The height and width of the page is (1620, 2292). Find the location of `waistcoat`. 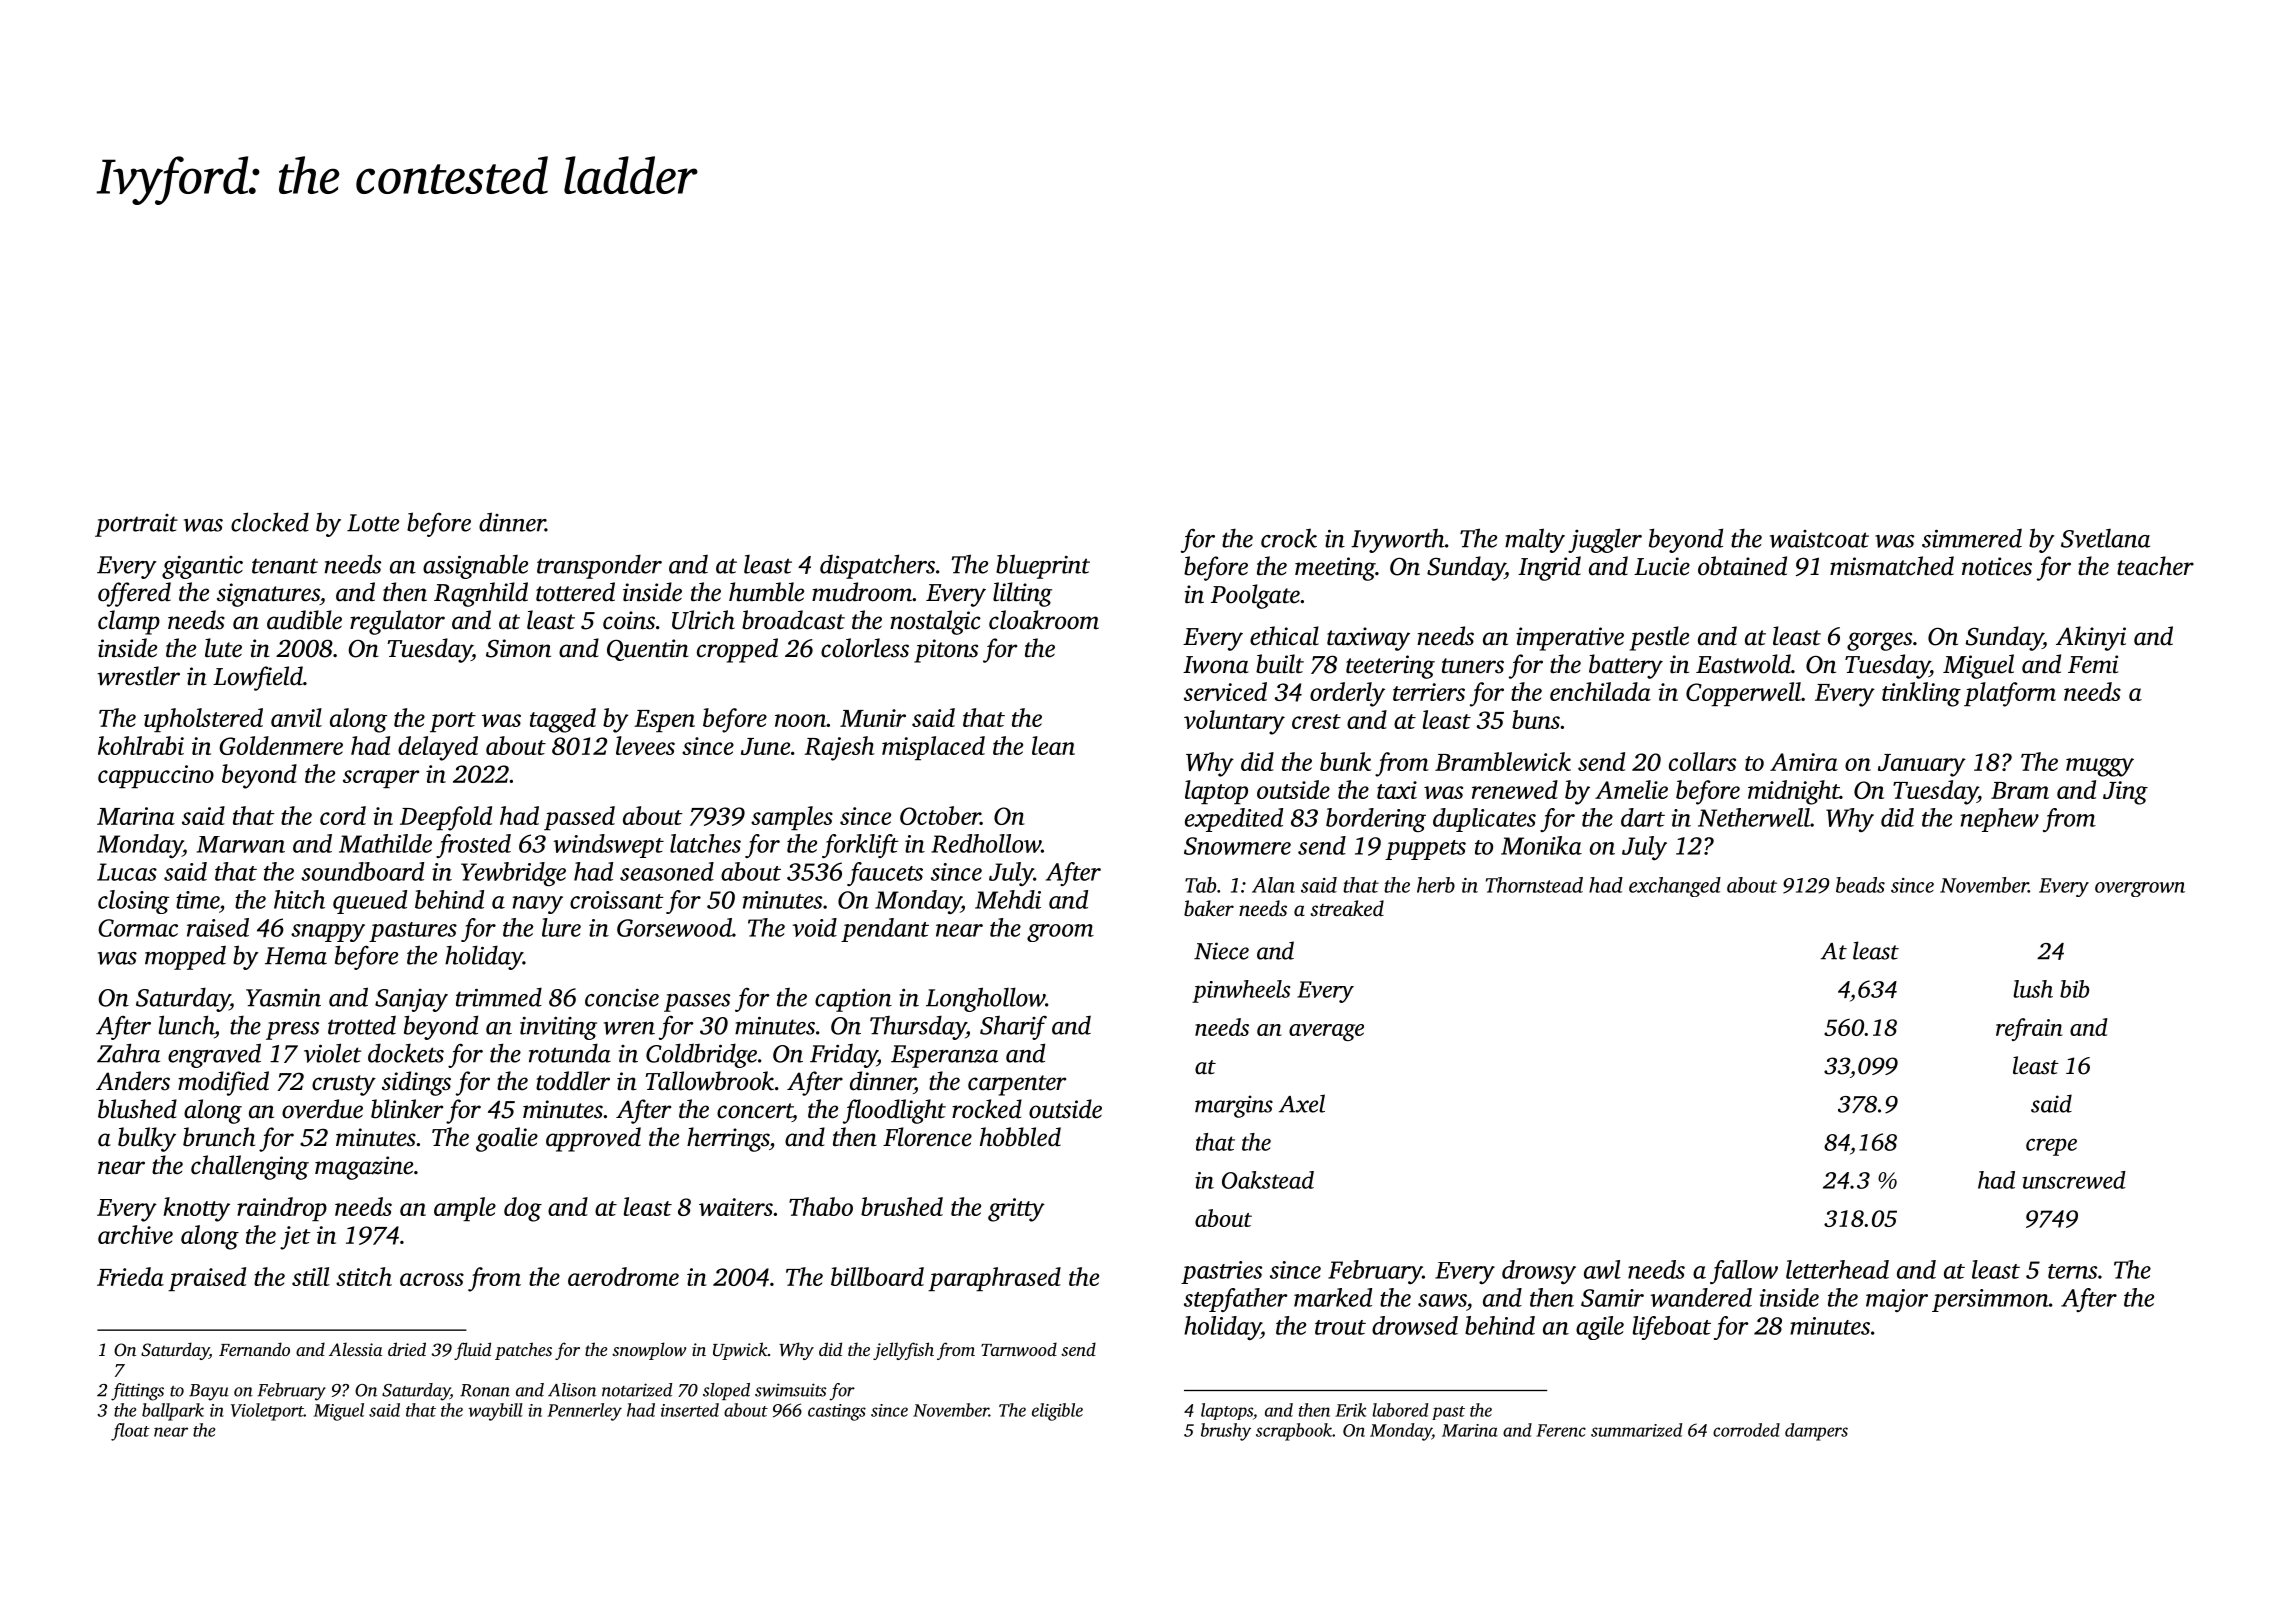

waistcoat is located at coordinates (1819, 539).
